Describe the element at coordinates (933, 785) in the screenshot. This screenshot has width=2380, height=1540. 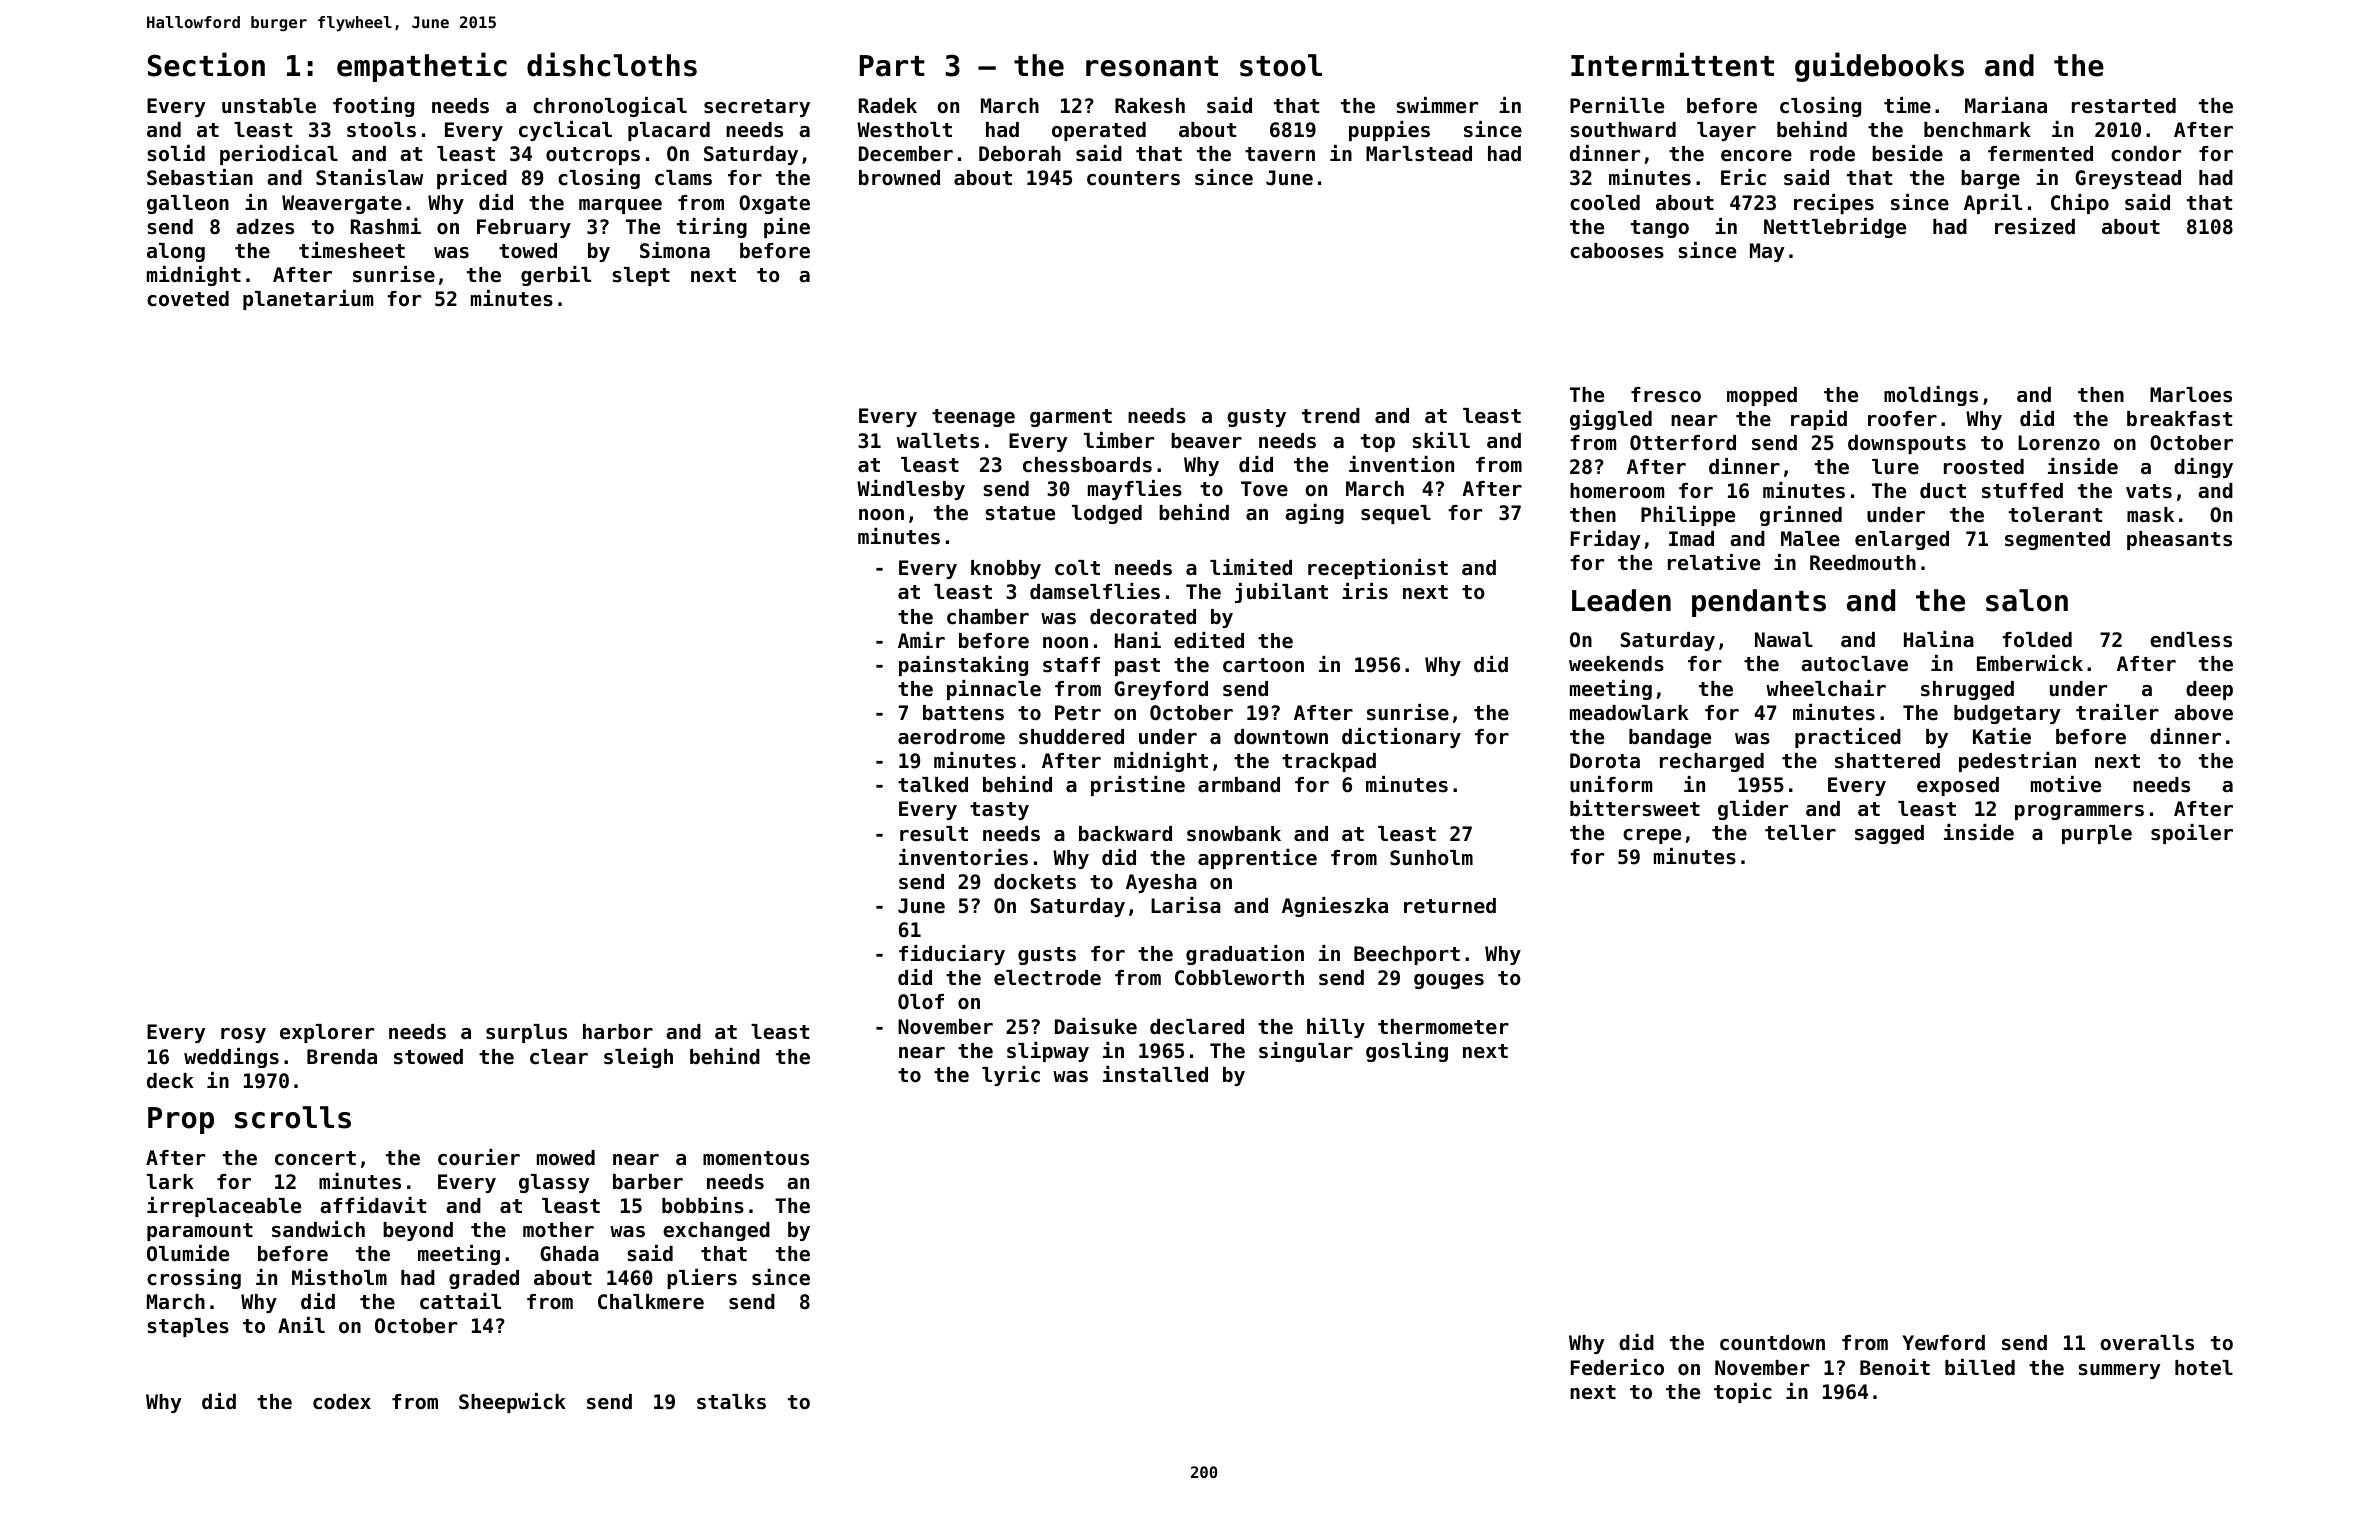
I see `talked` at that location.
